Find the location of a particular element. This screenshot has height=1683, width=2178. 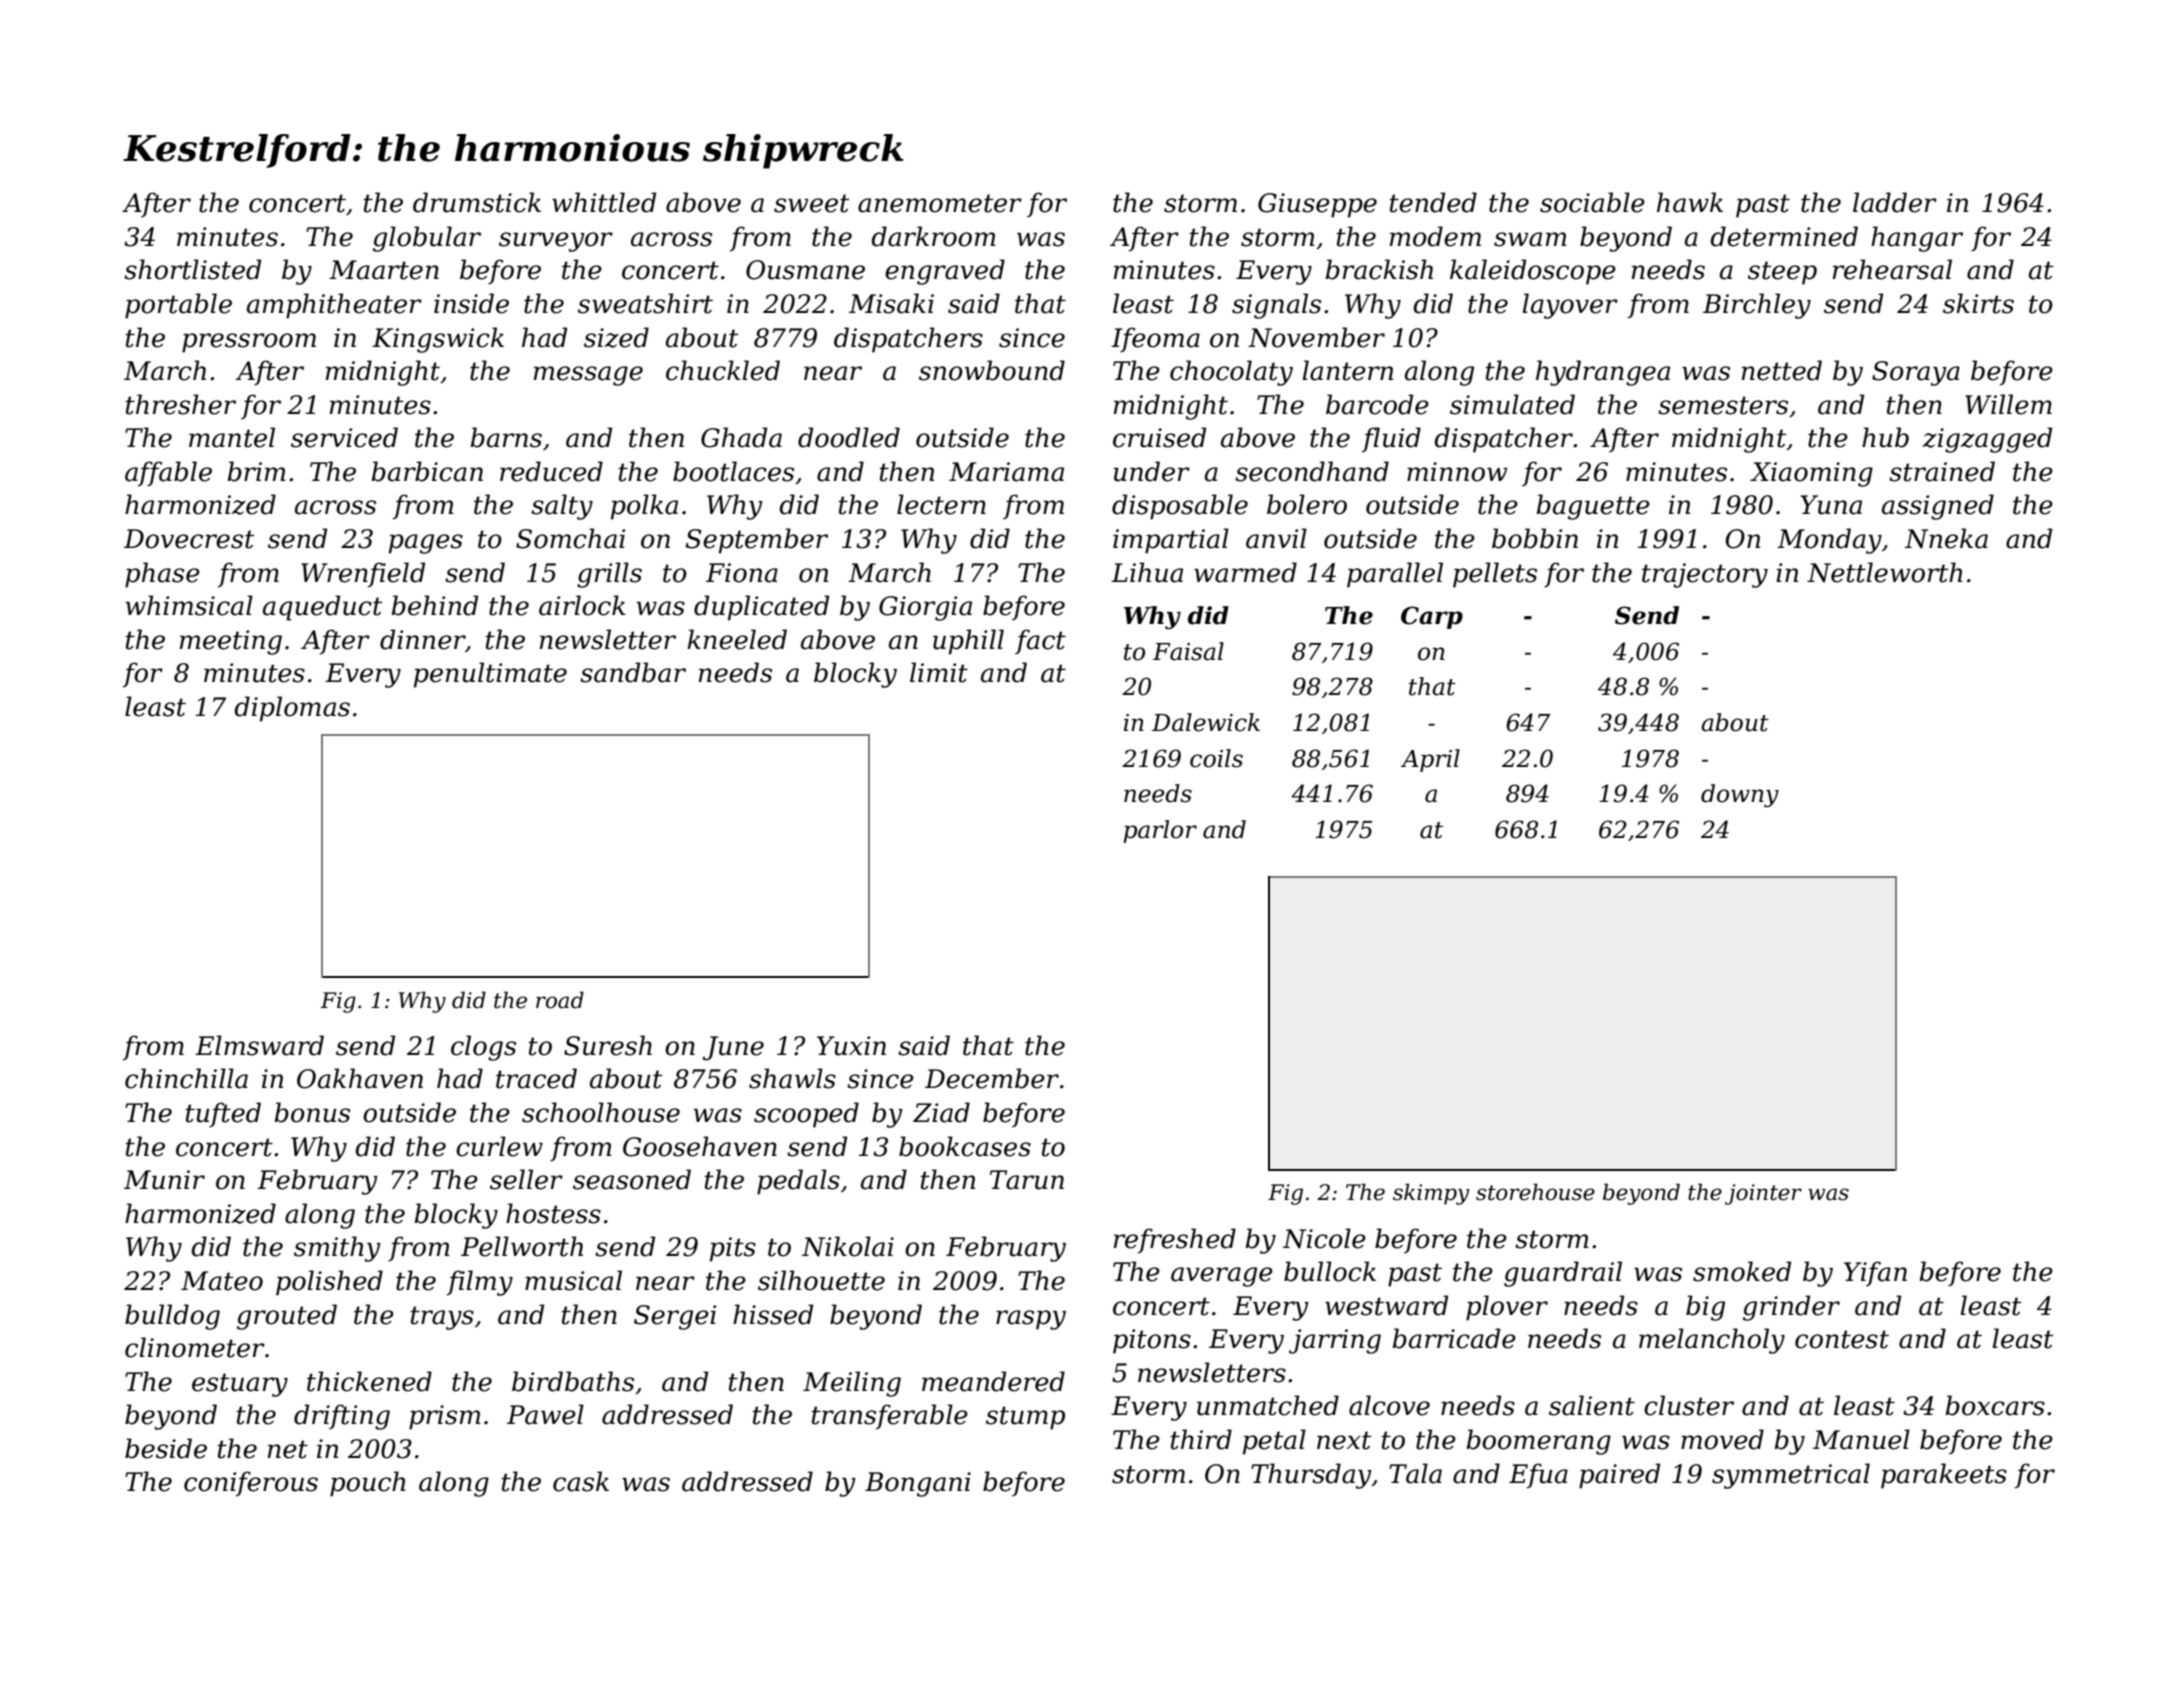

Bongani is located at coordinates (918, 1484).
